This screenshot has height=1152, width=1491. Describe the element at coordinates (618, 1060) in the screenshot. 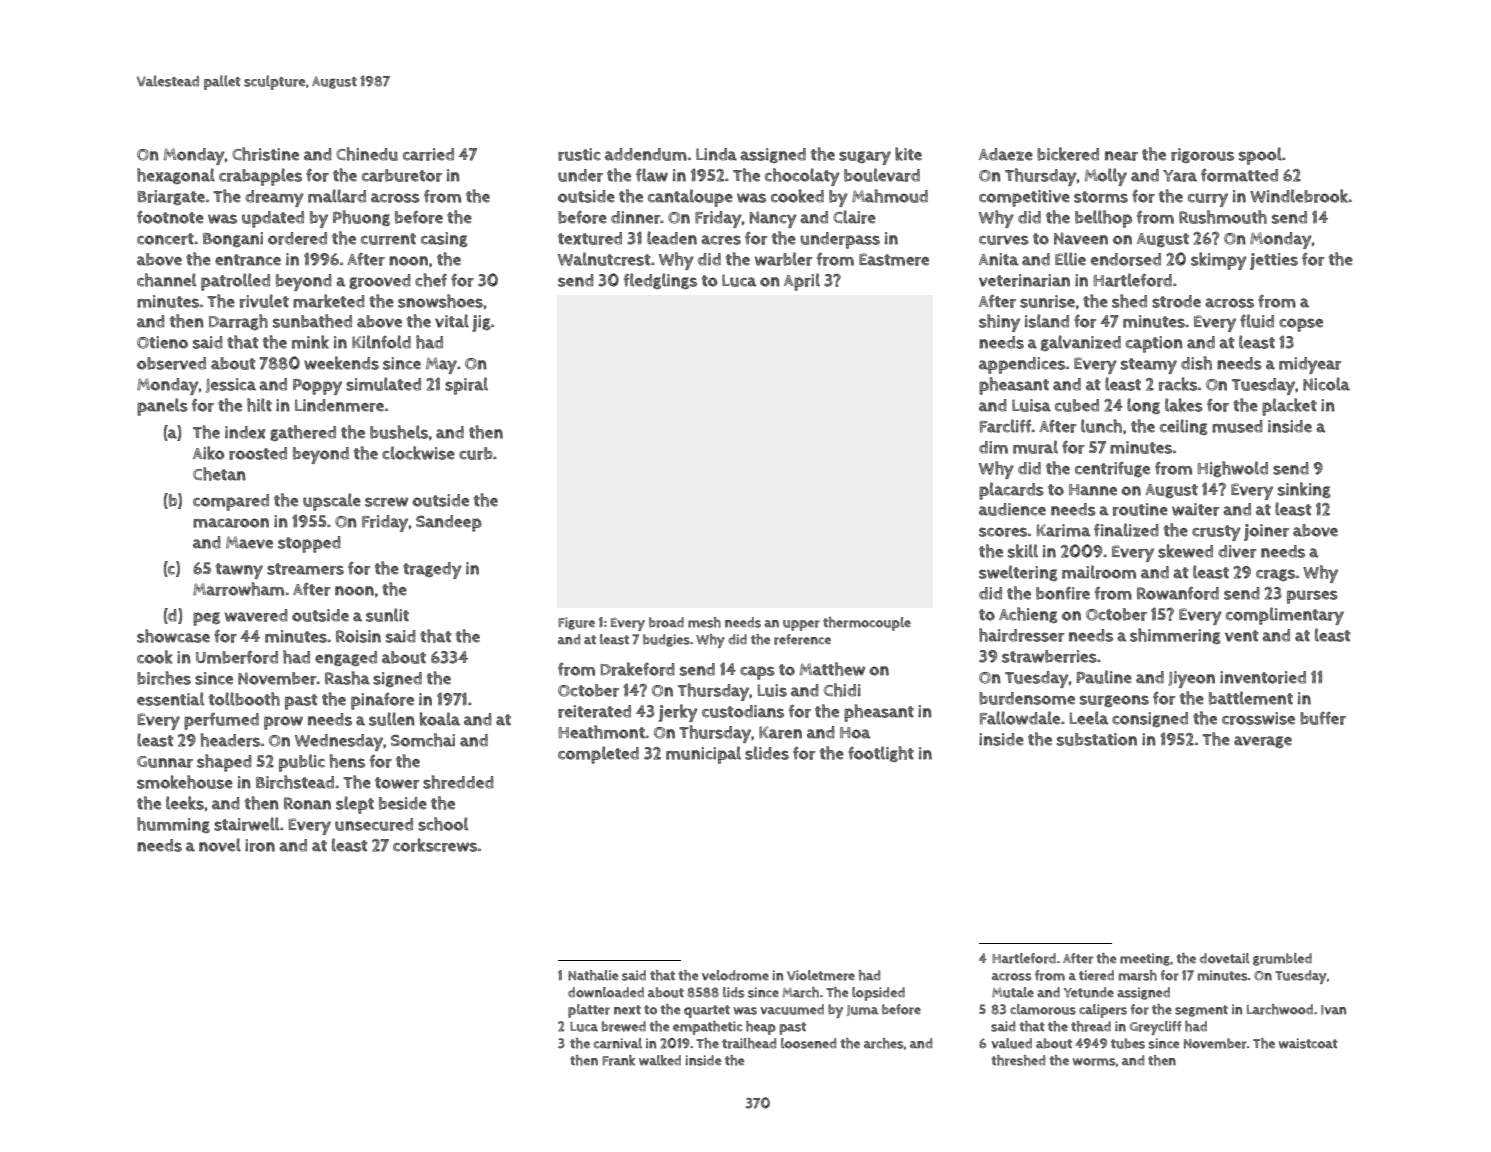

I see `Frank` at that location.
